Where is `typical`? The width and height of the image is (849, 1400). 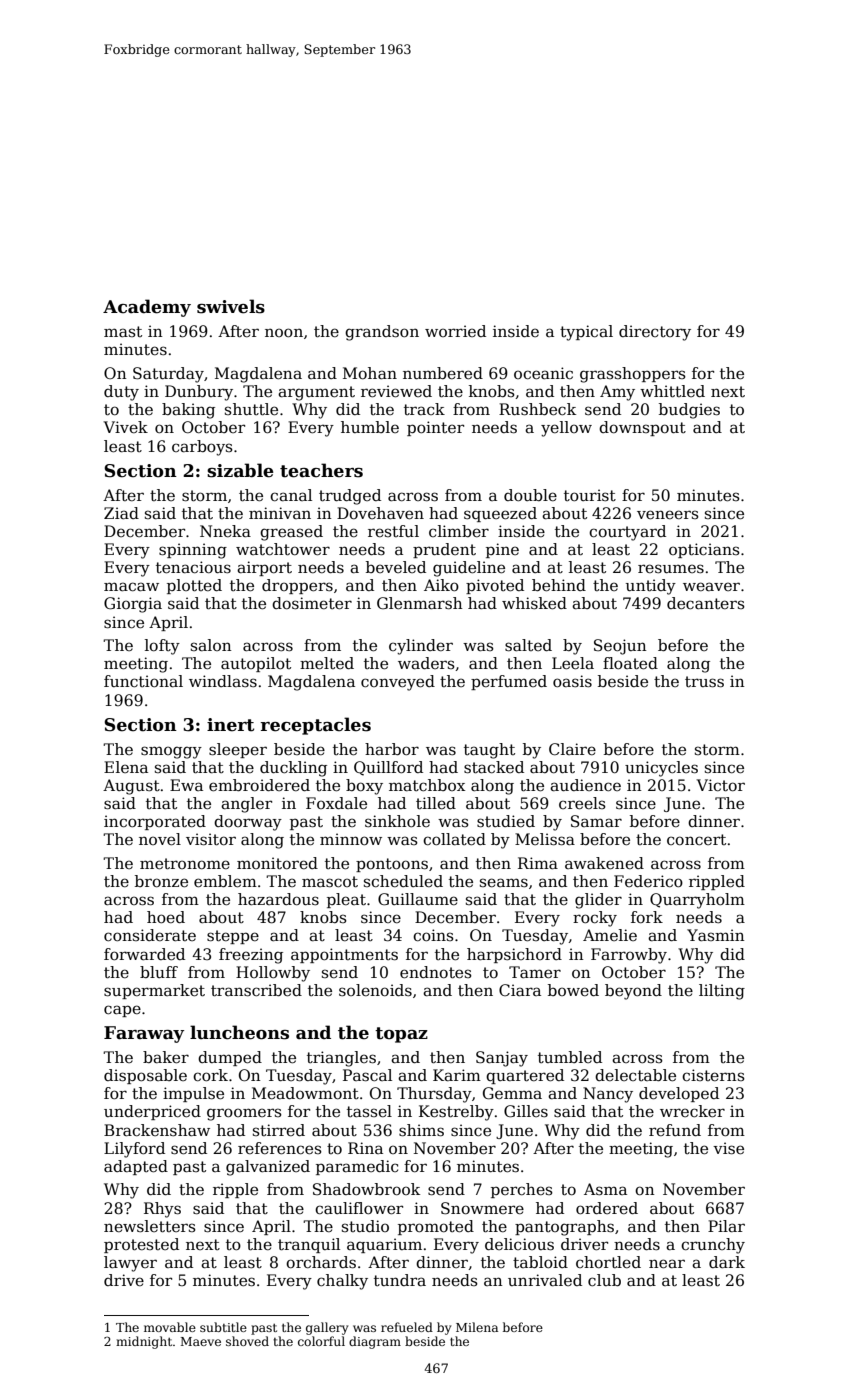 typical is located at coordinates (586, 333).
